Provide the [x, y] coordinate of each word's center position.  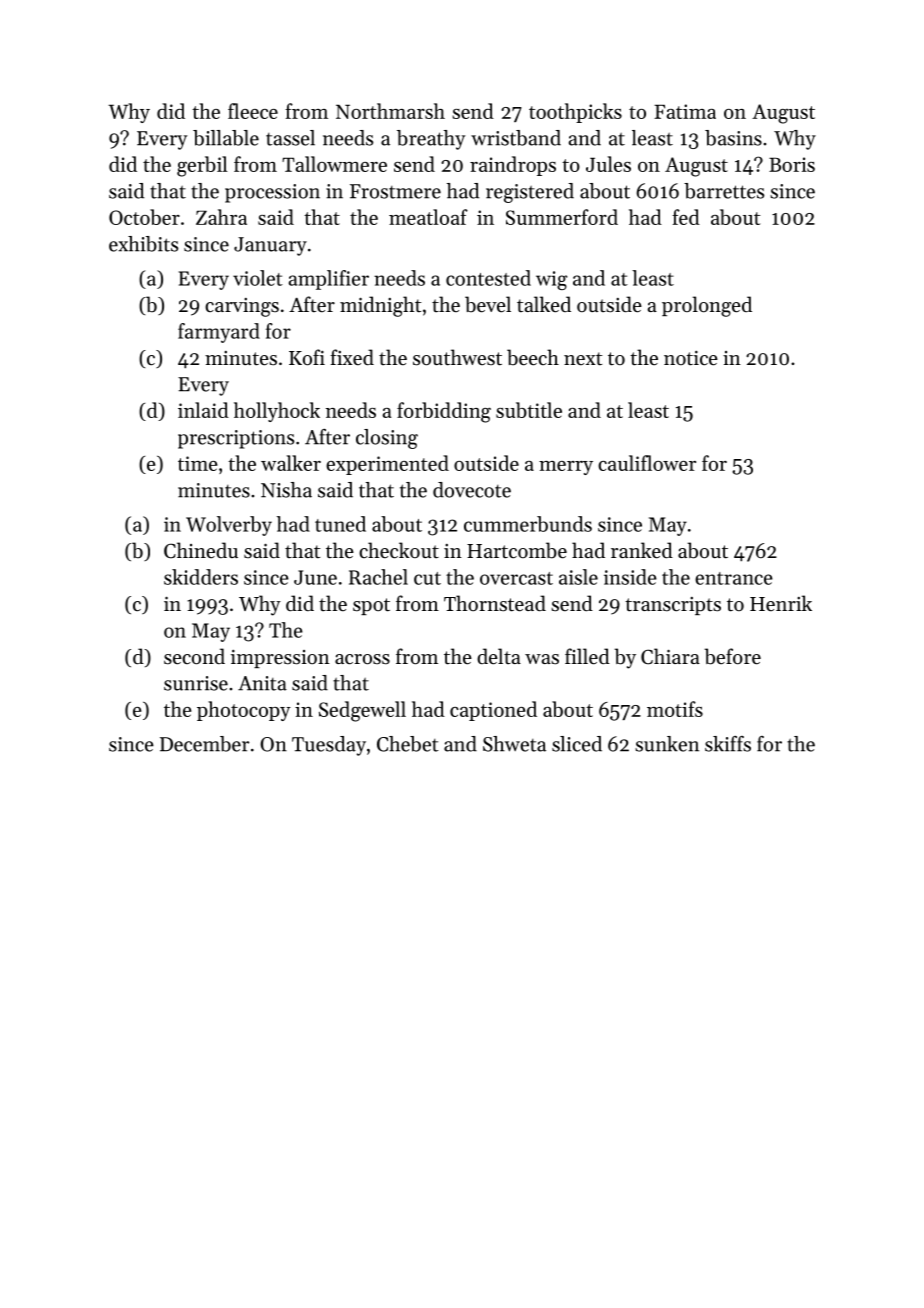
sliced [577, 744]
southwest [457, 357]
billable [226, 138]
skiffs [728, 744]
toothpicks [575, 113]
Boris [792, 164]
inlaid [203, 410]
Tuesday [329, 746]
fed [686, 217]
